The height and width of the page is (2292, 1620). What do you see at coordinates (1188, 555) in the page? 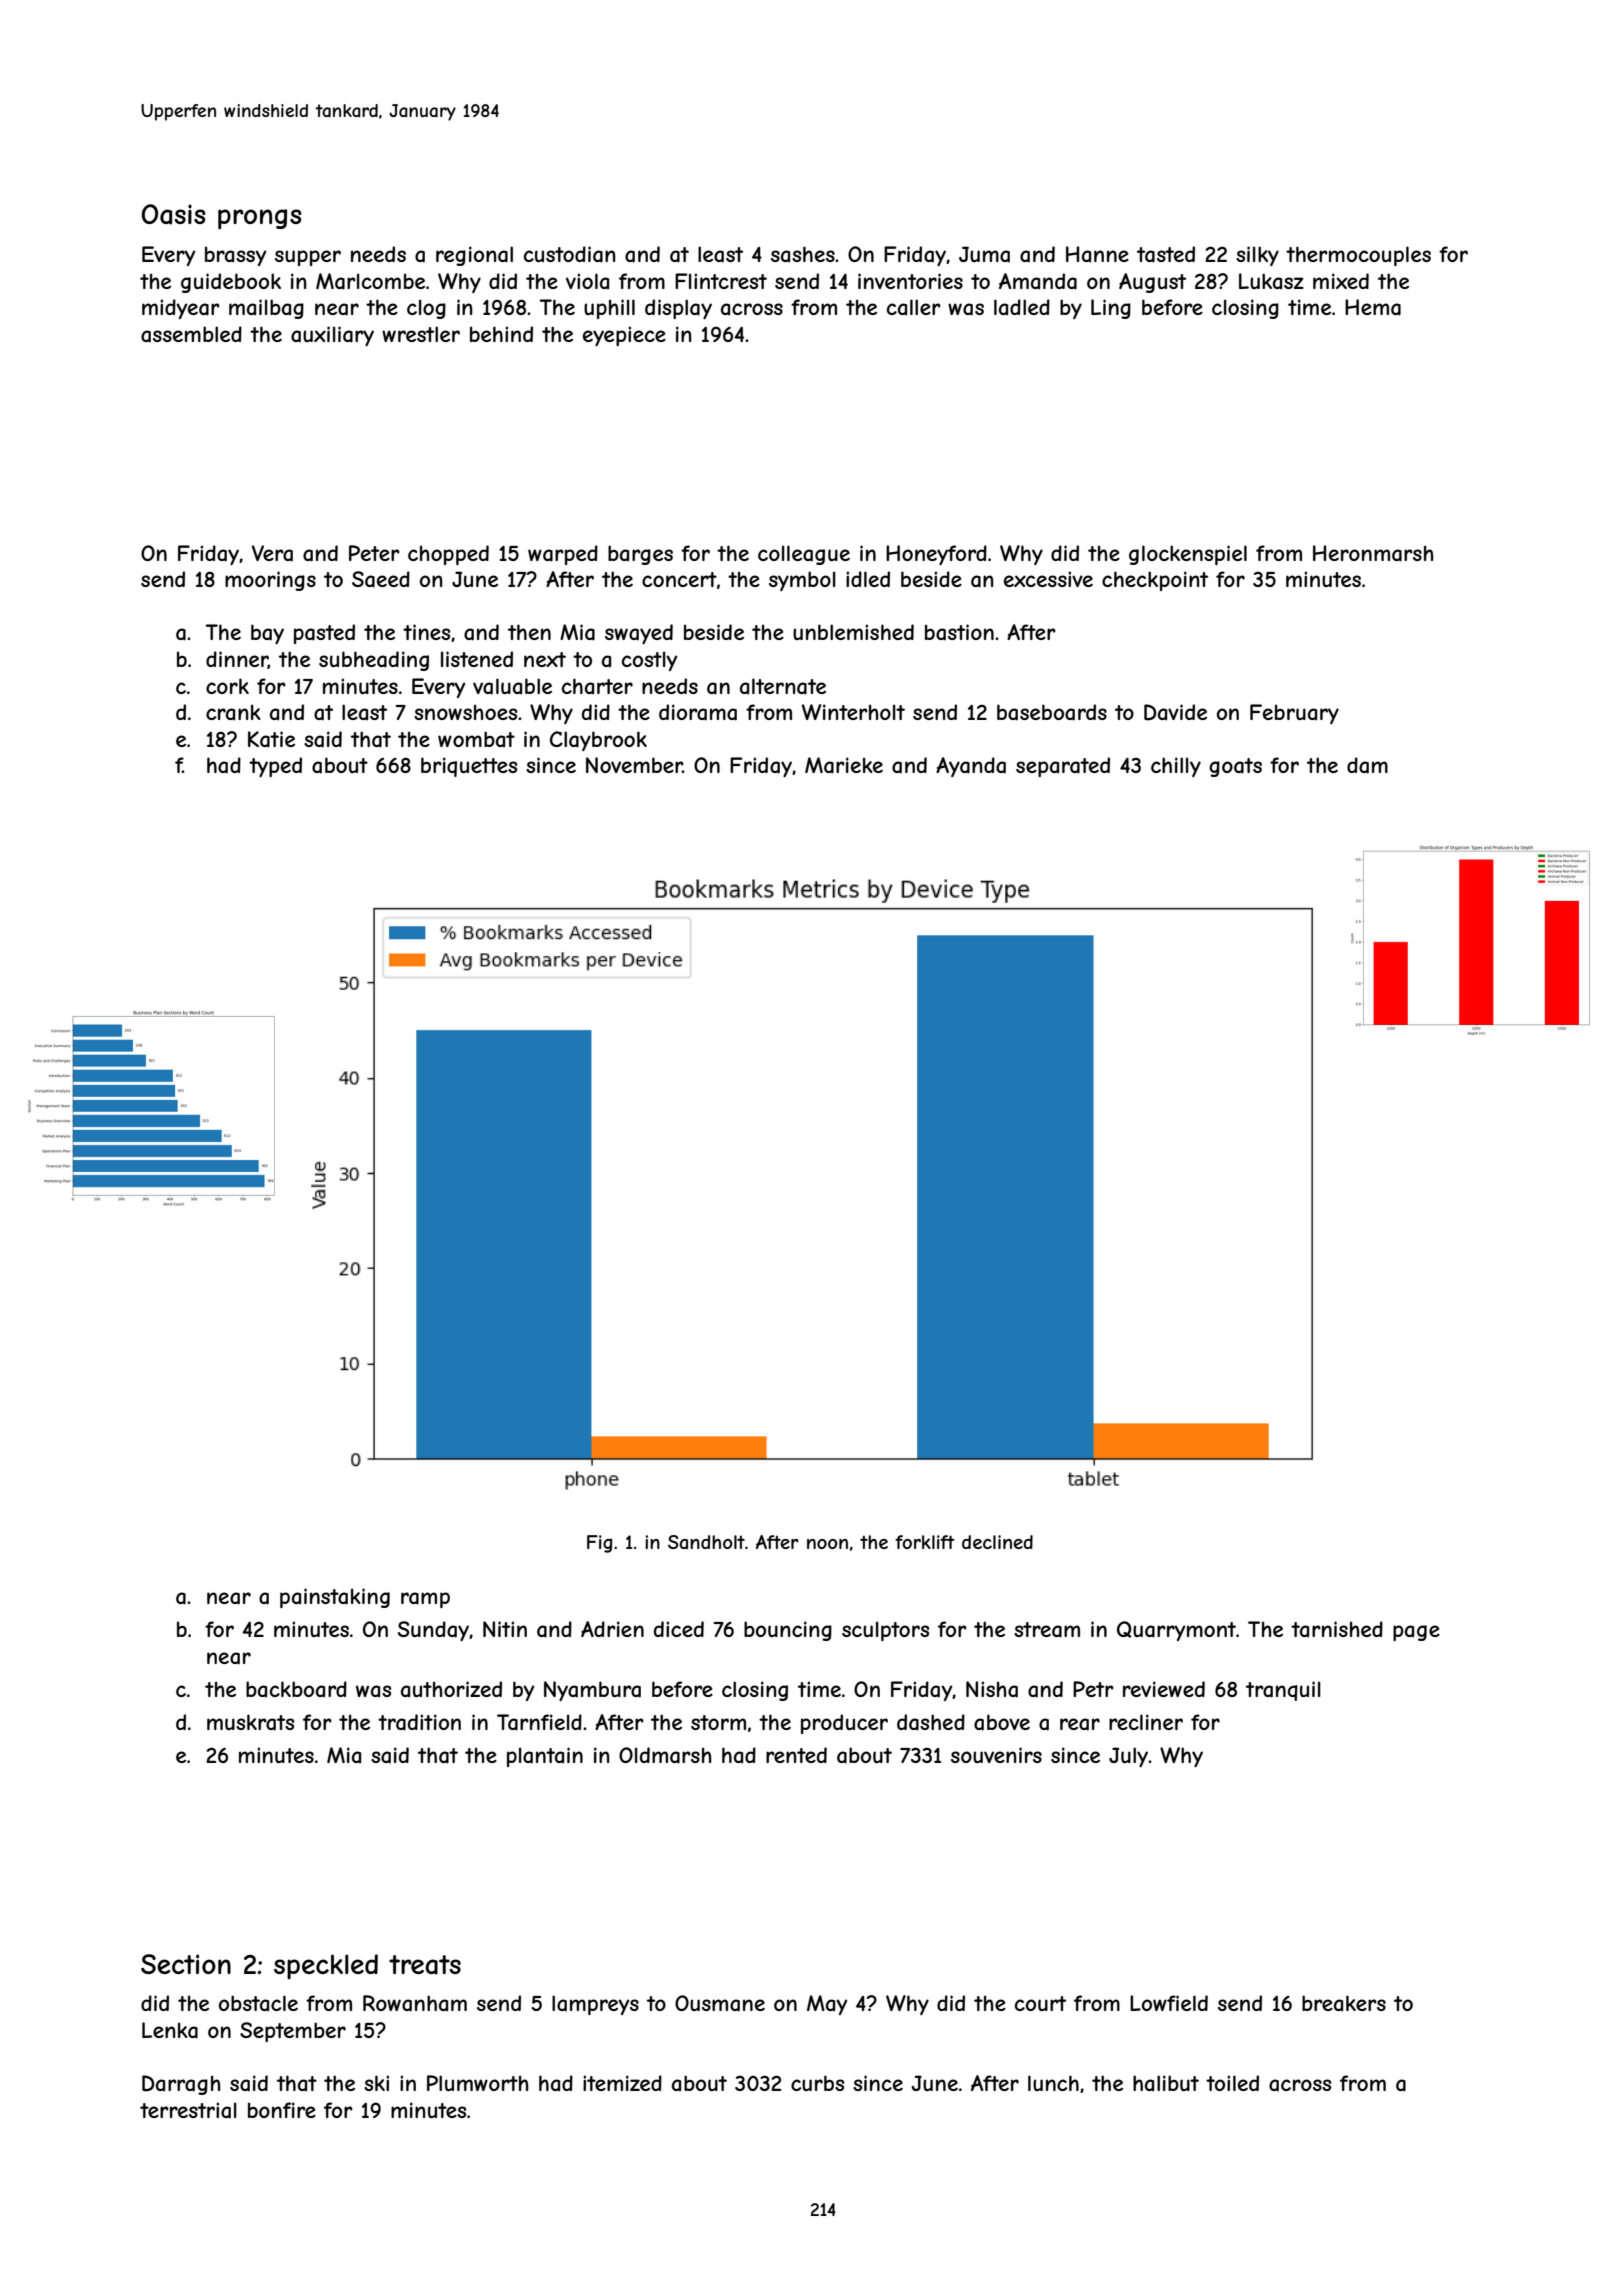
I see `glockenspiel` at bounding box center [1188, 555].
